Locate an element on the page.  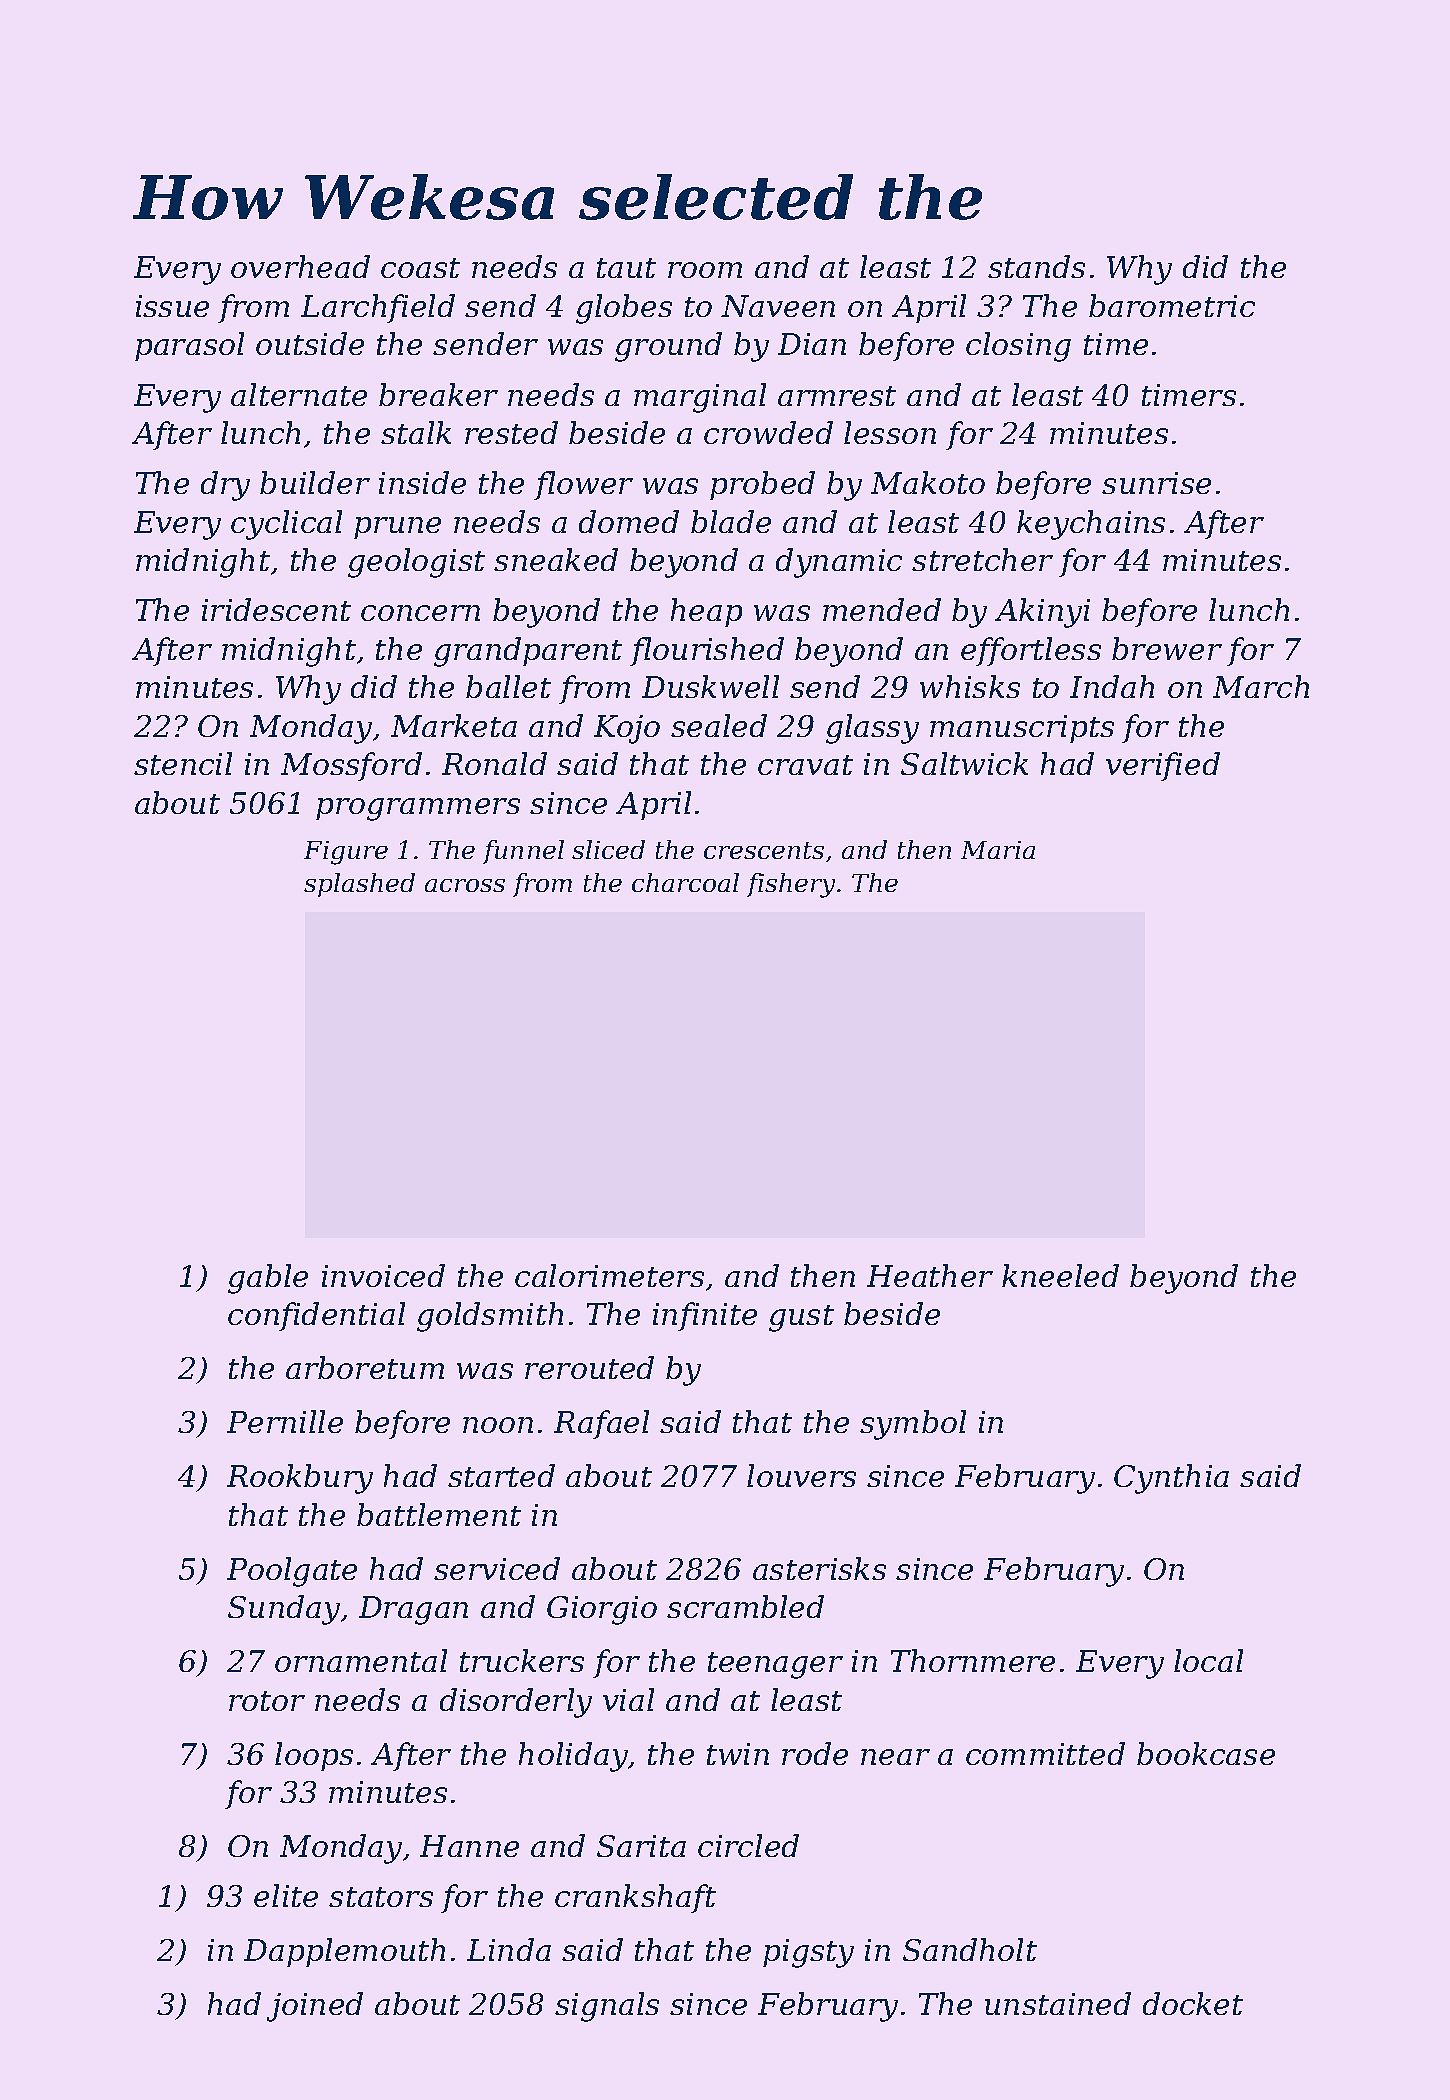
alternate is located at coordinates (299, 394).
